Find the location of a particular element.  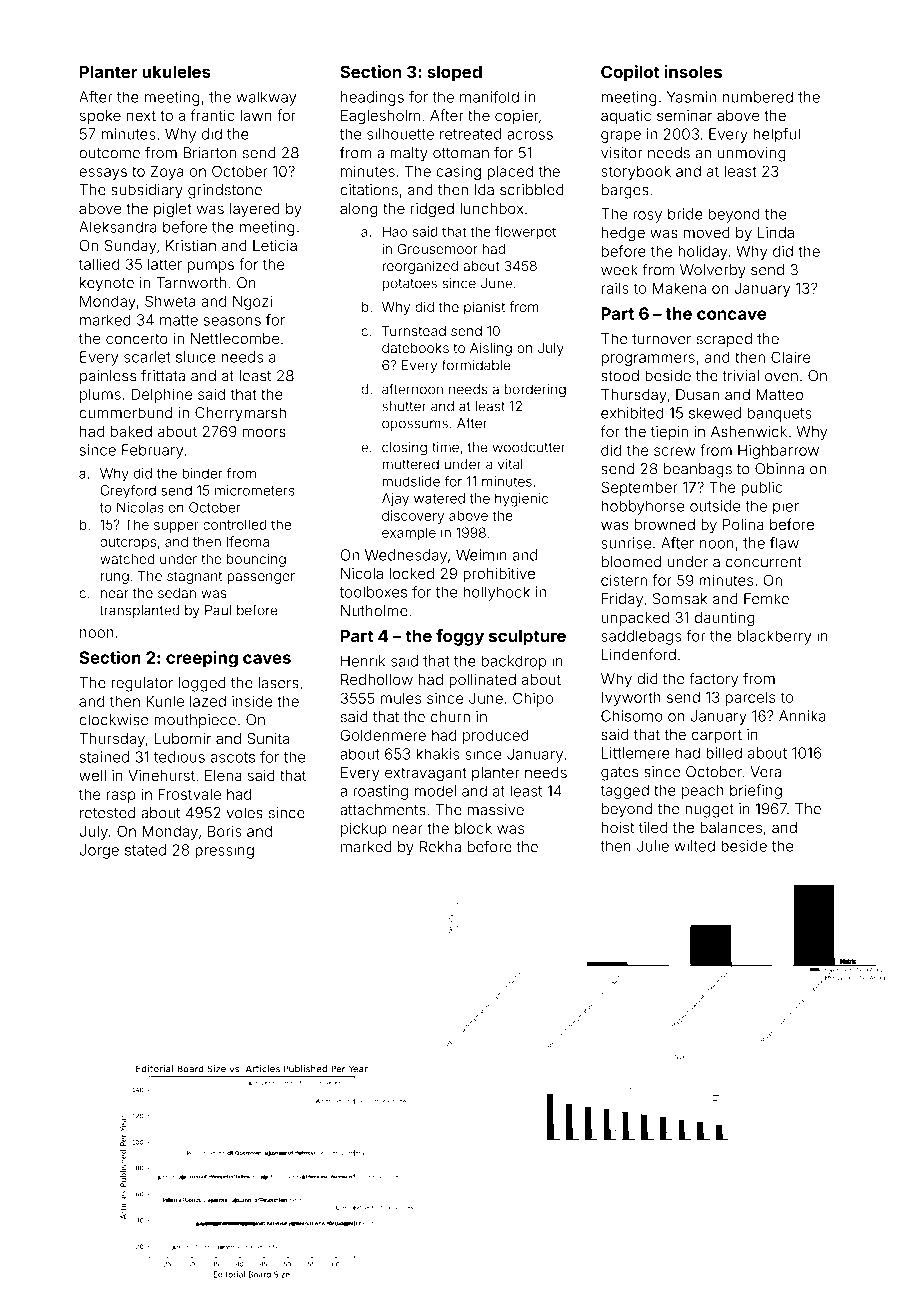

frantic is located at coordinates (212, 115).
